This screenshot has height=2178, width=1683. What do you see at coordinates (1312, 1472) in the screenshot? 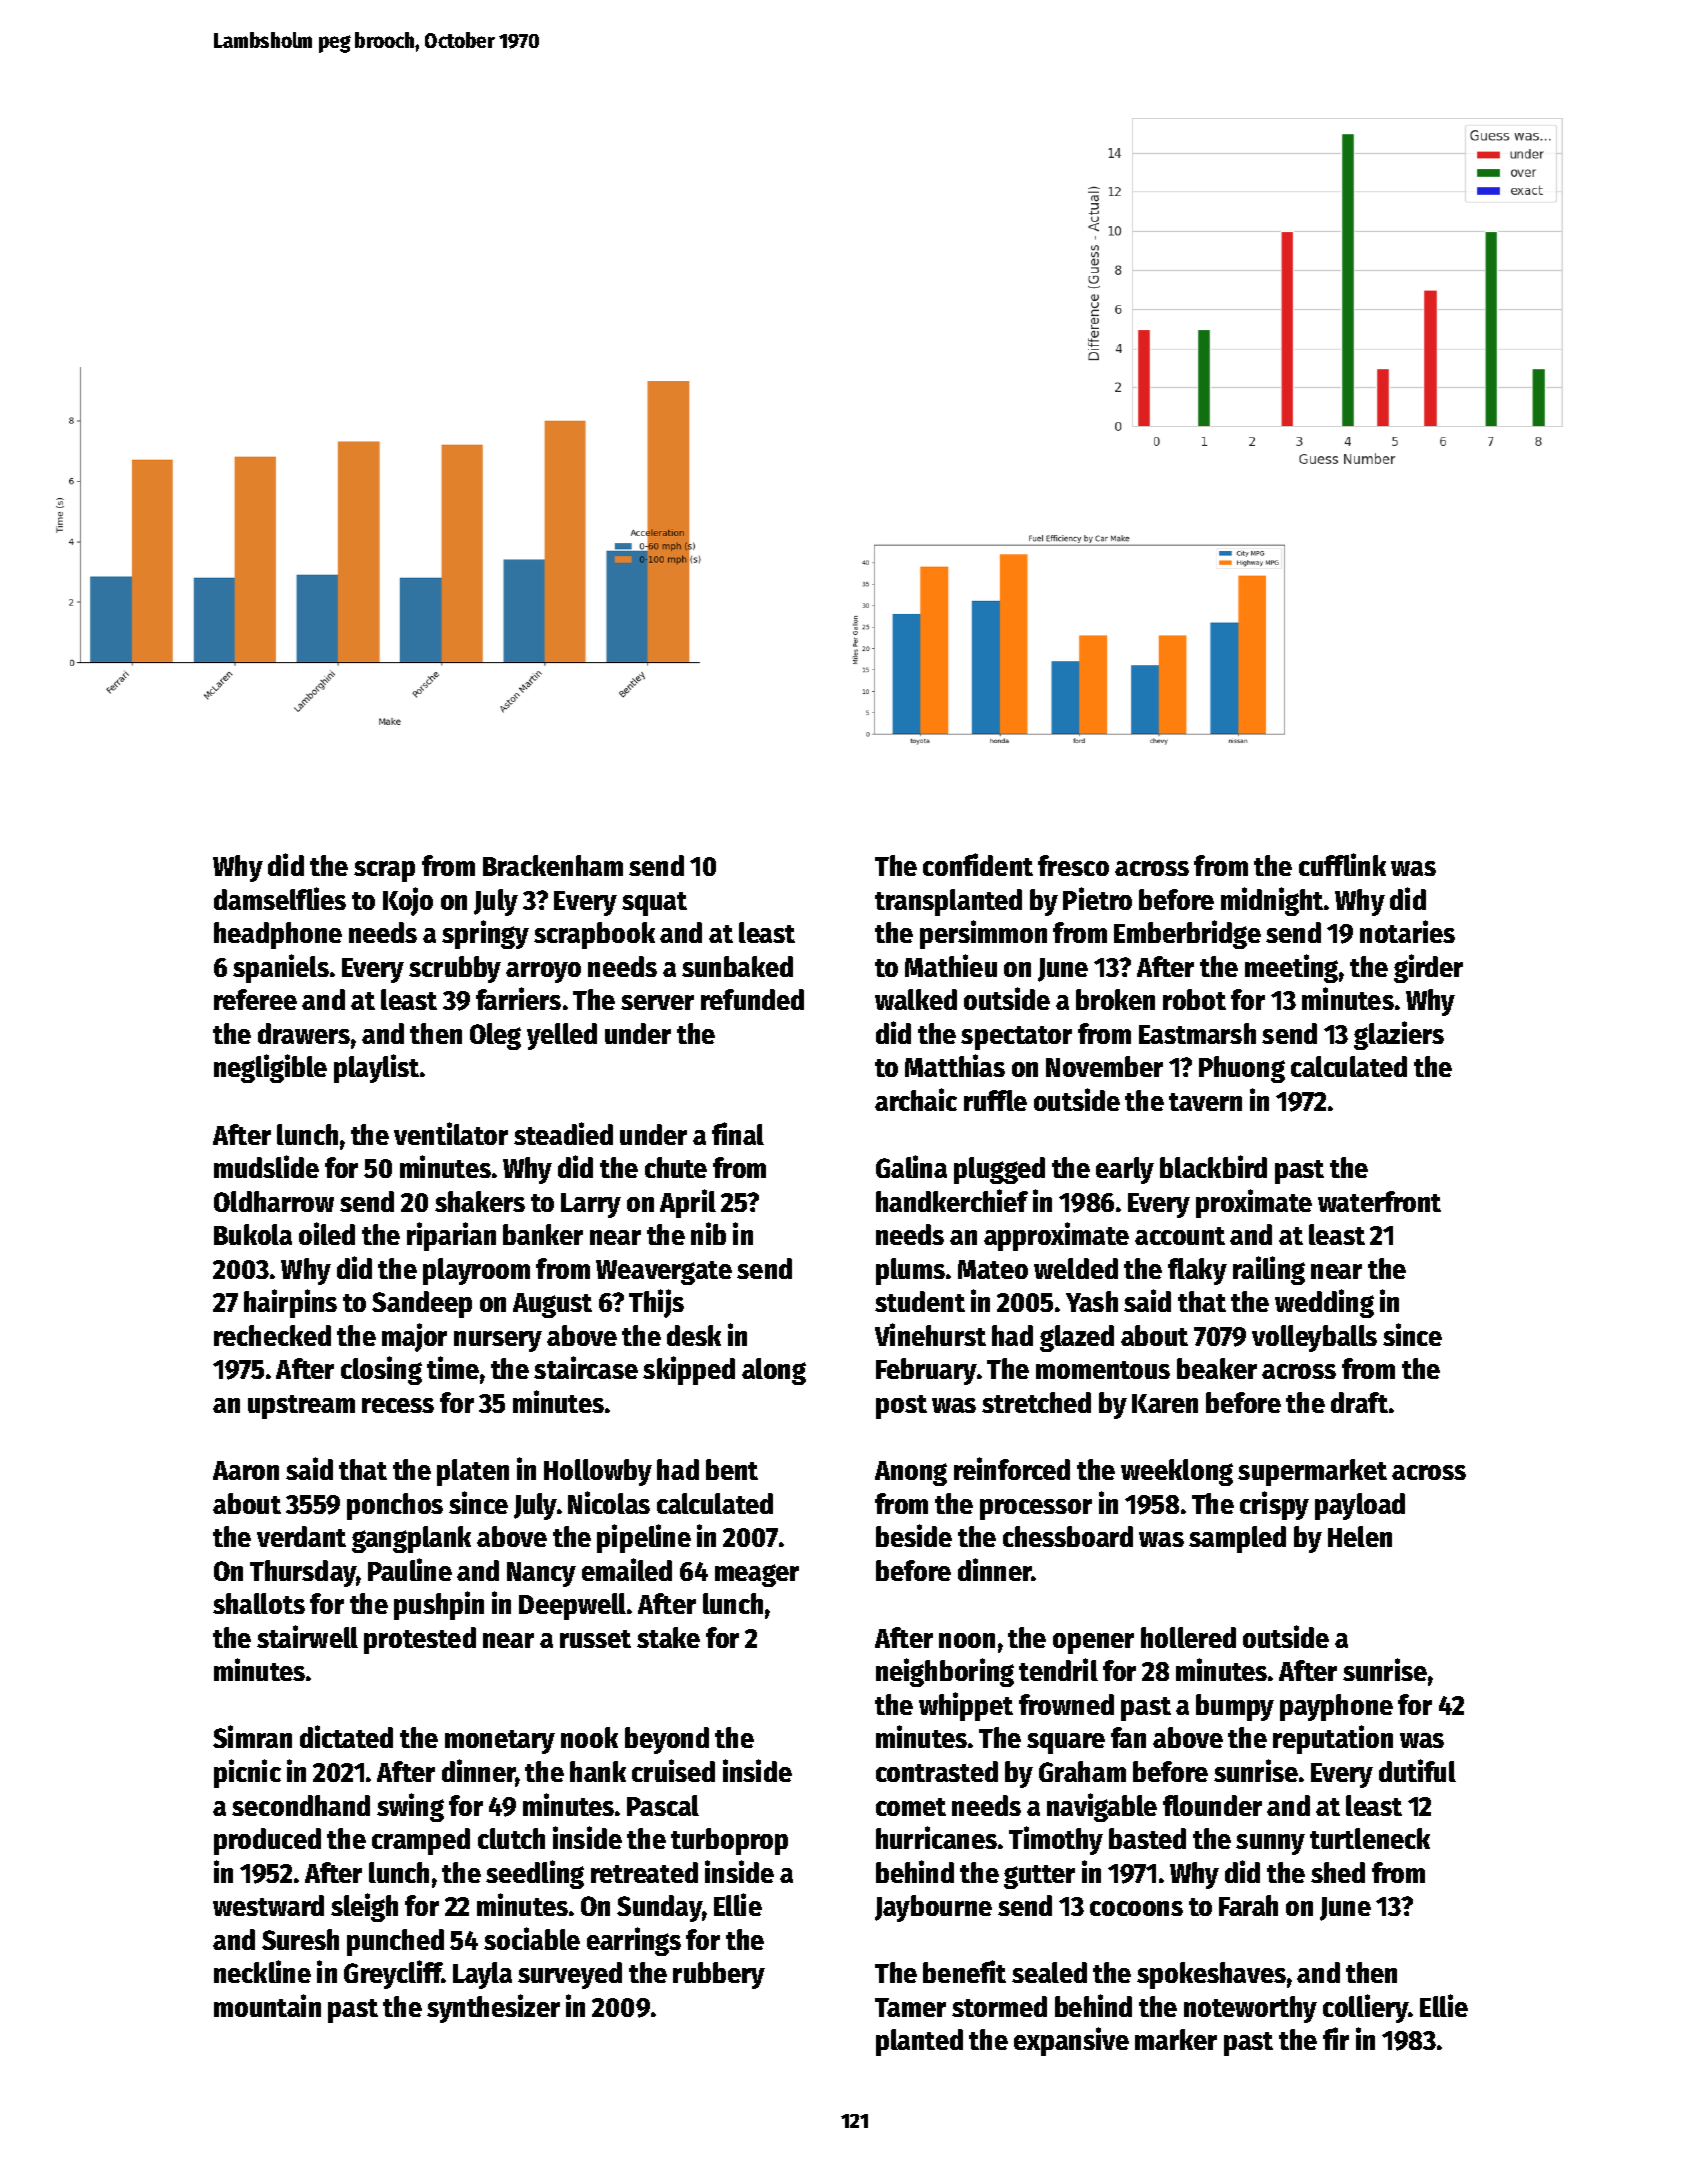
I see `supermarket` at bounding box center [1312, 1472].
